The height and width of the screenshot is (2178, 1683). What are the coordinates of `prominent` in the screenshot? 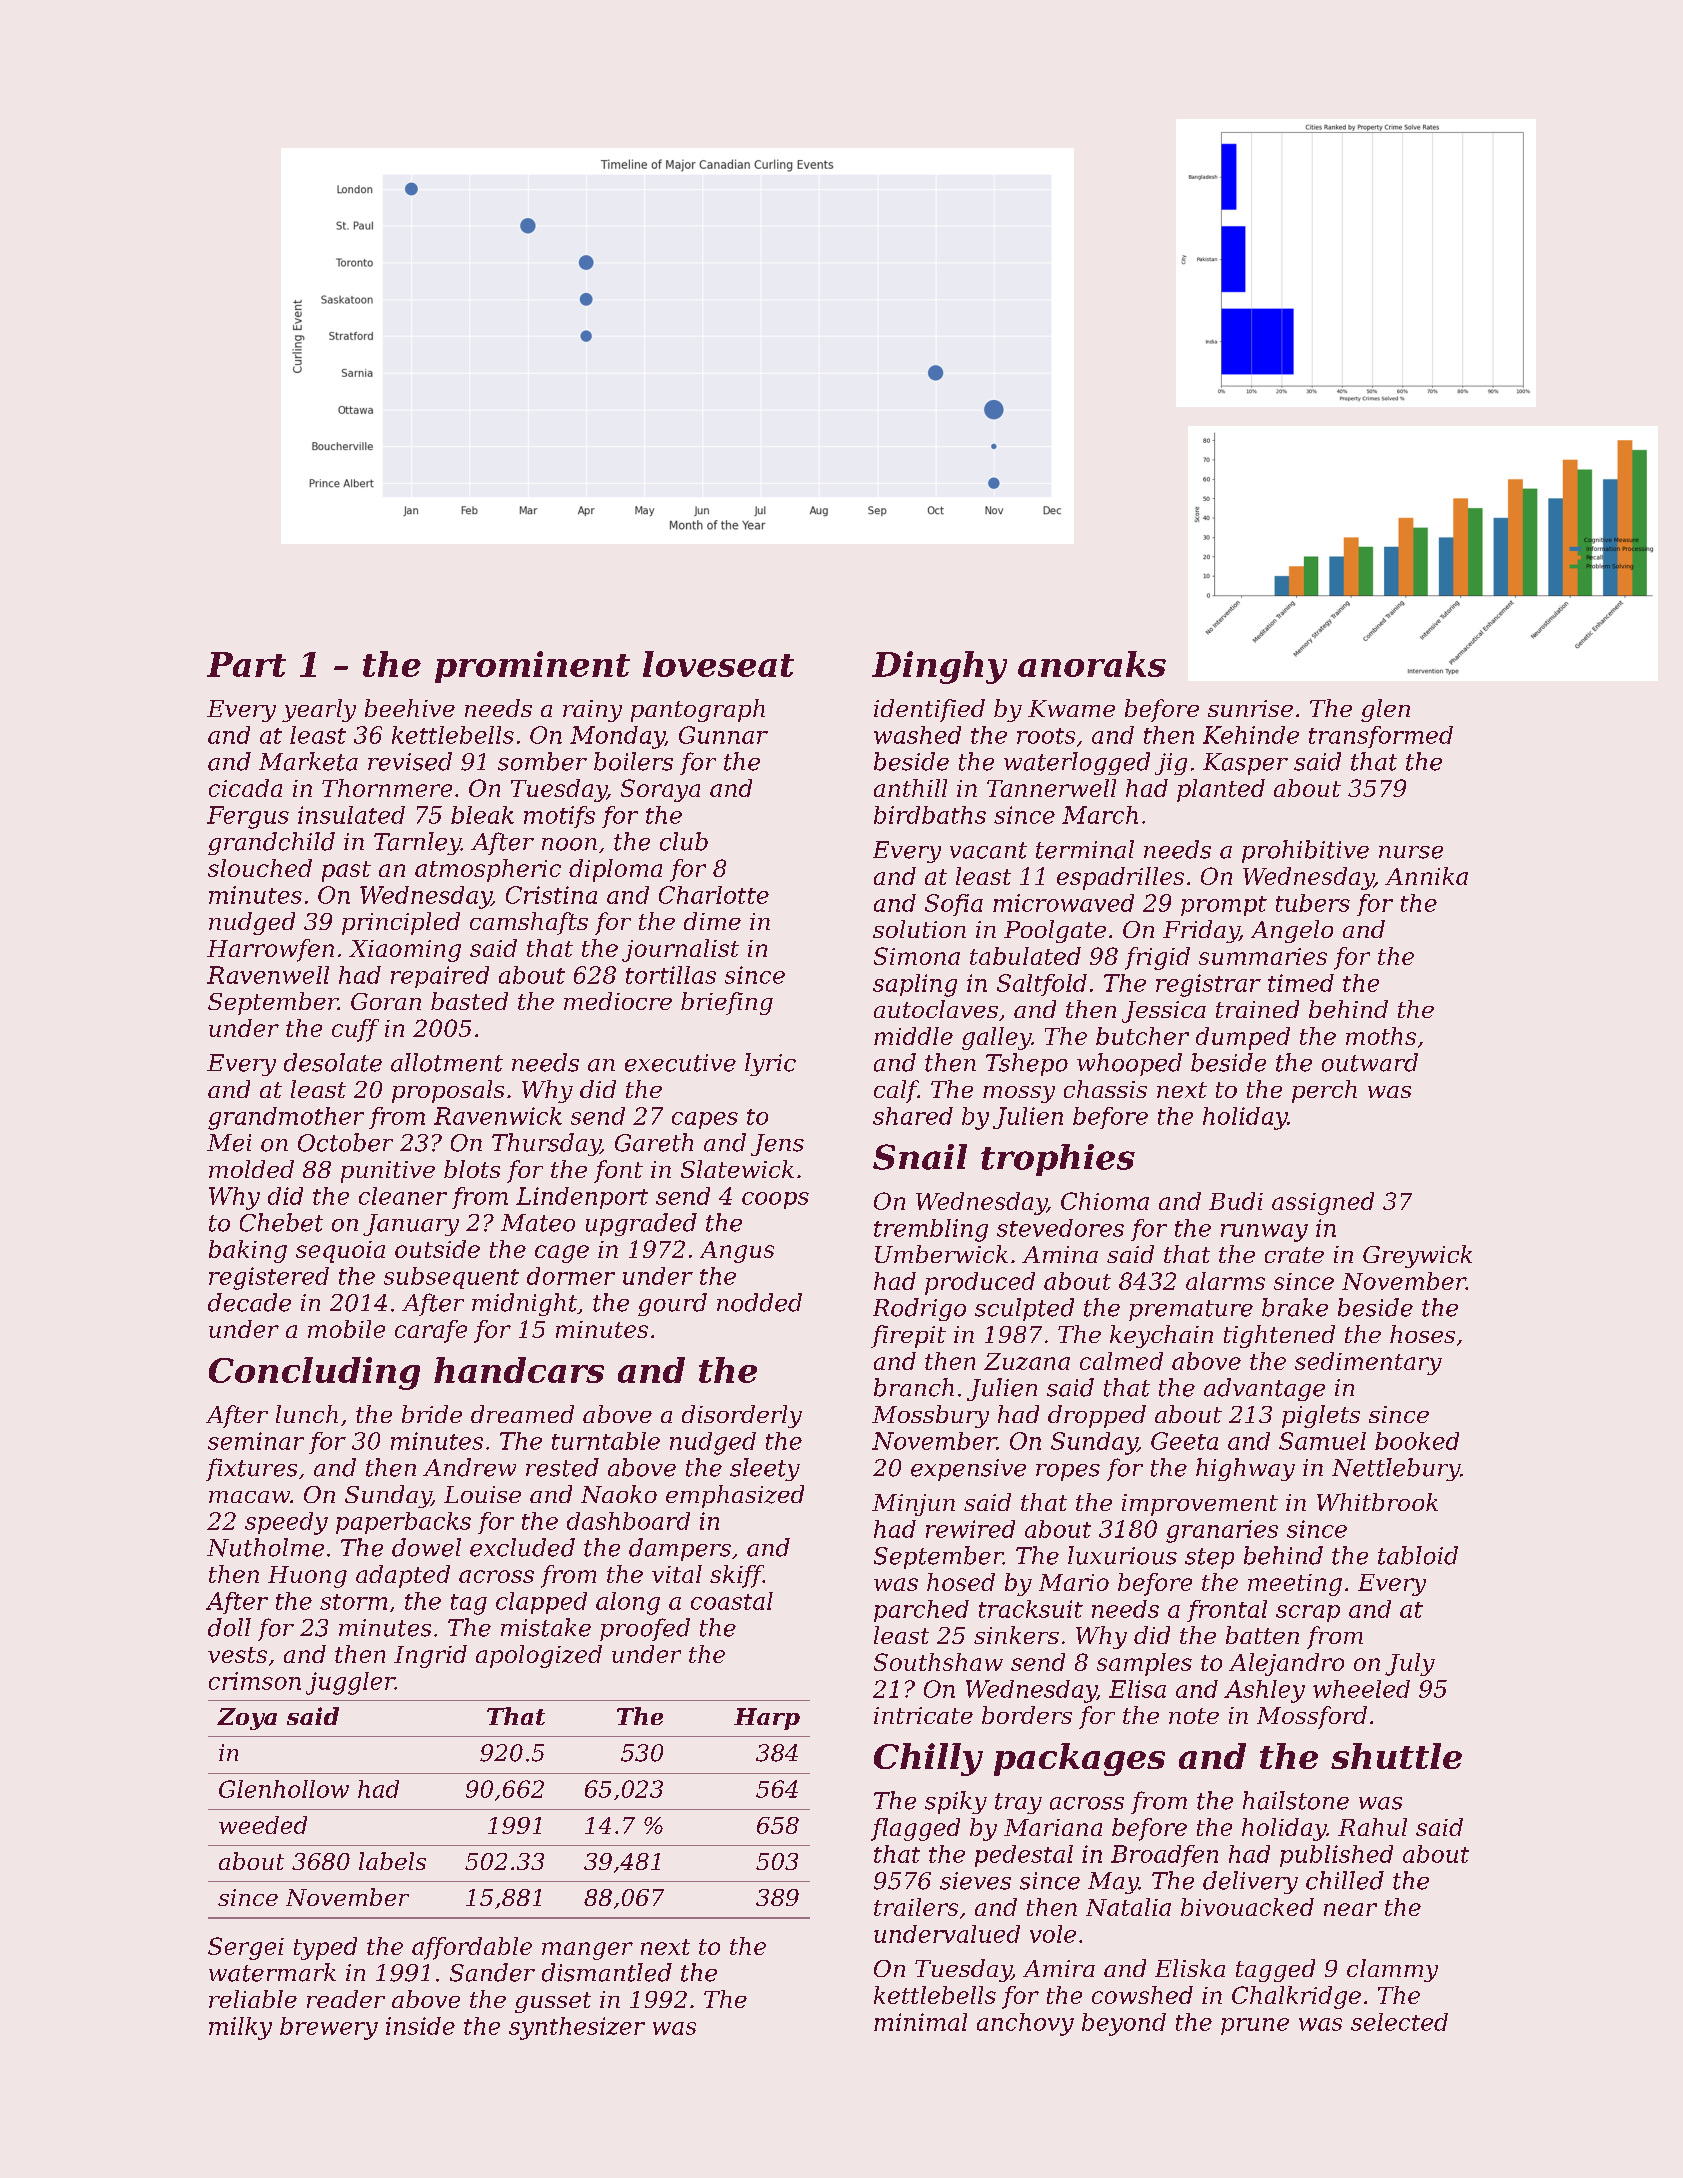 It's located at (532, 667).
